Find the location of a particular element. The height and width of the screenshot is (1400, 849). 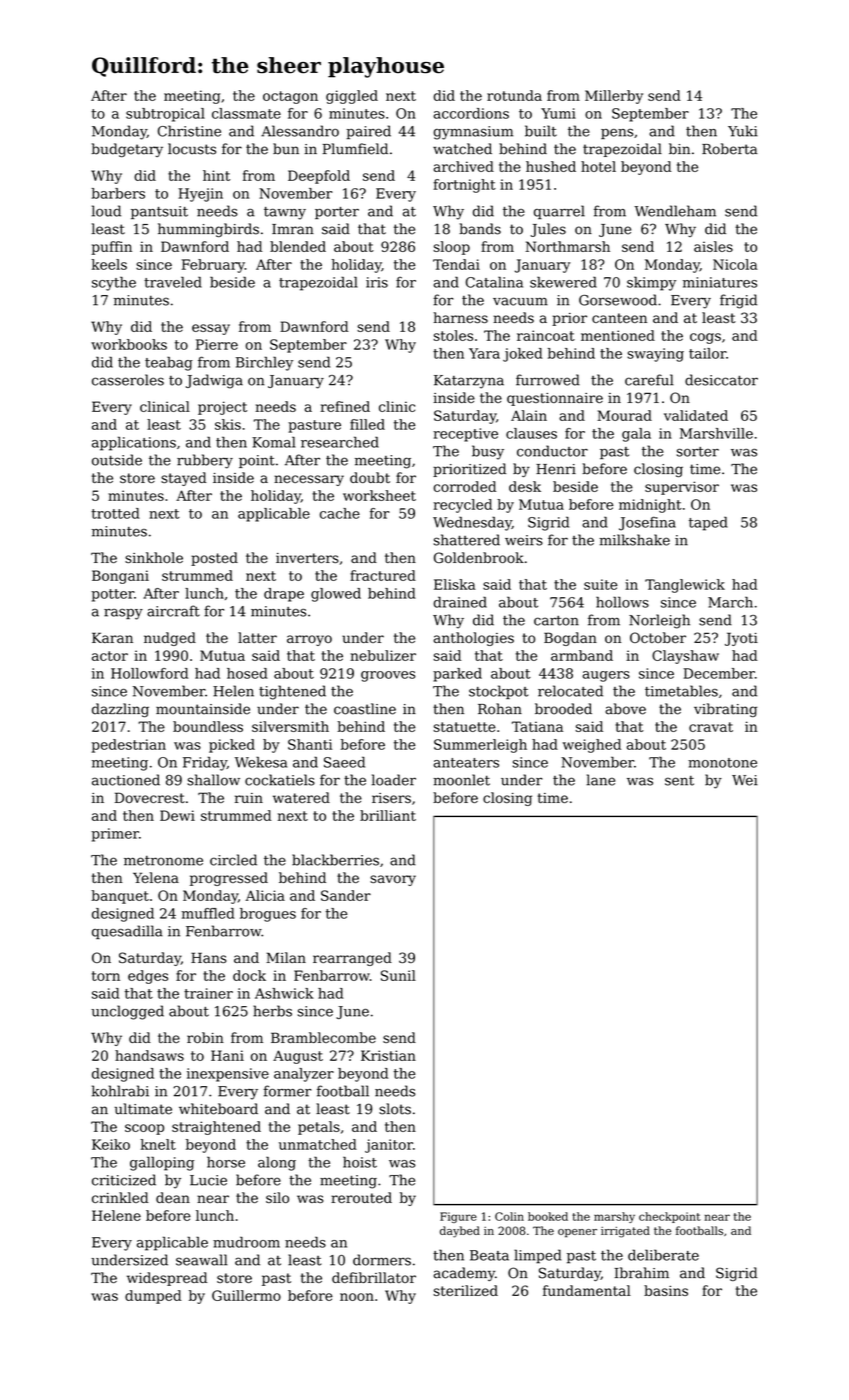

Kristian is located at coordinates (388, 1055).
